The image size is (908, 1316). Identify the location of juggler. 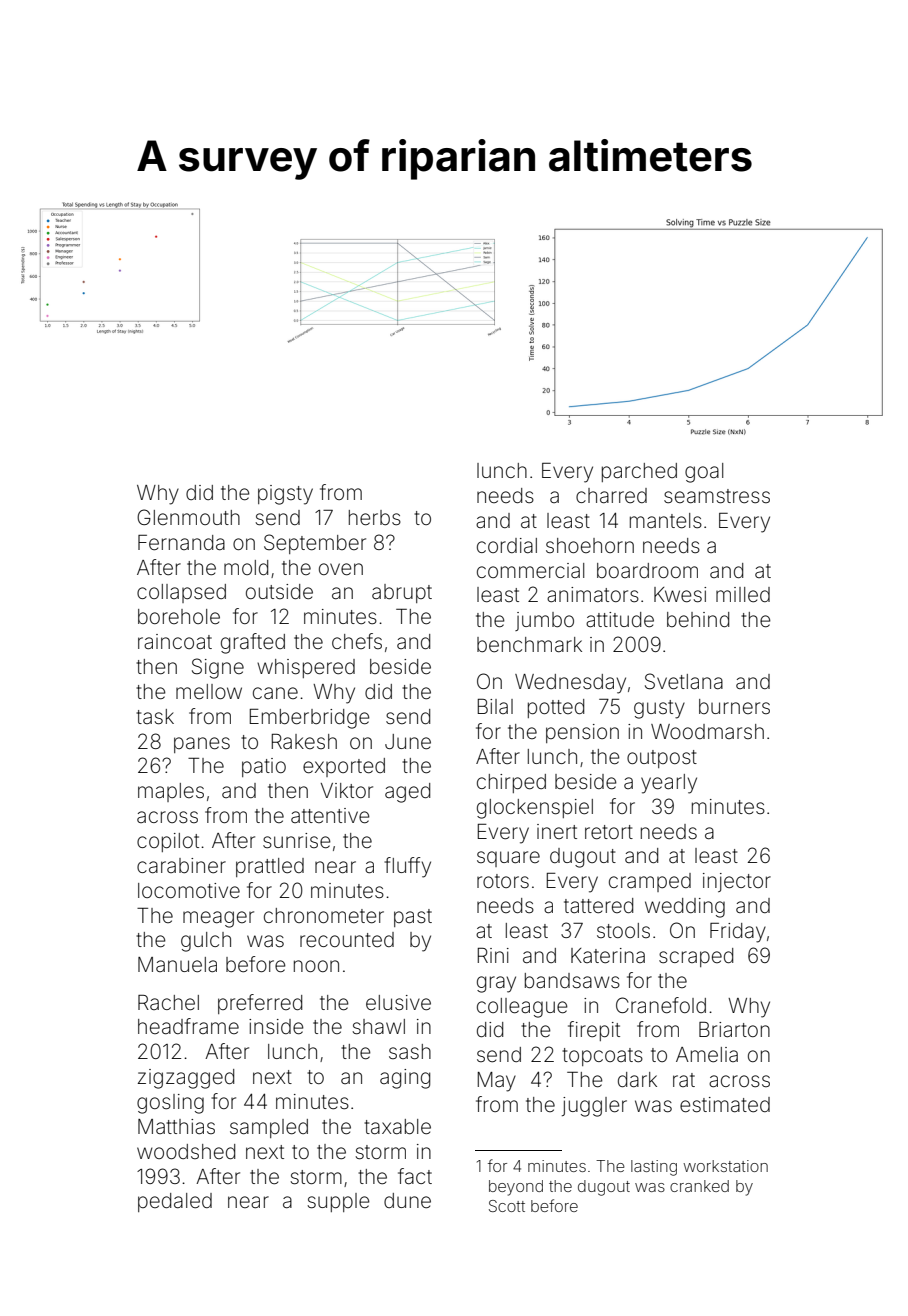
(594, 1107).
